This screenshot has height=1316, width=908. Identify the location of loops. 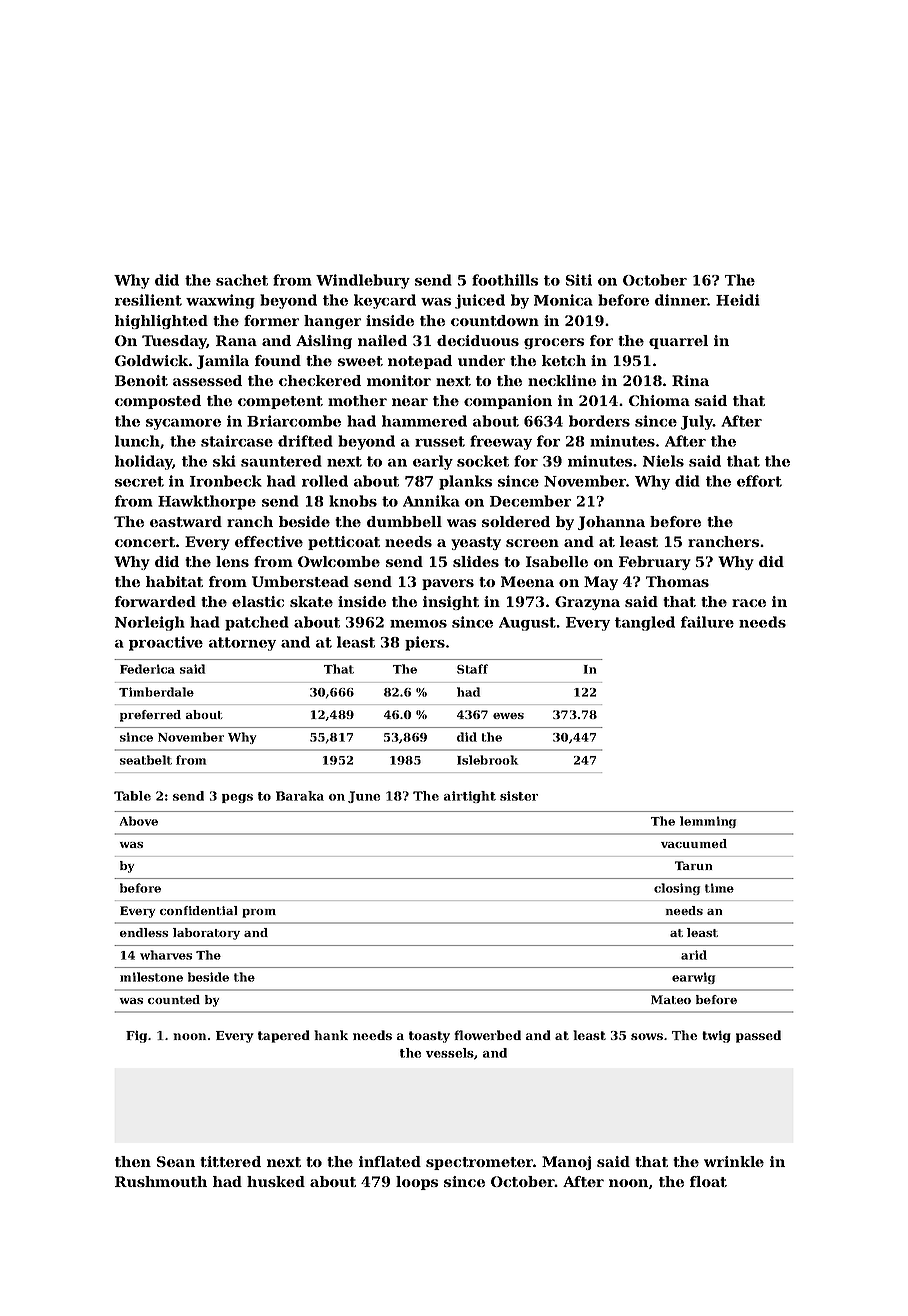
(417, 1183).
